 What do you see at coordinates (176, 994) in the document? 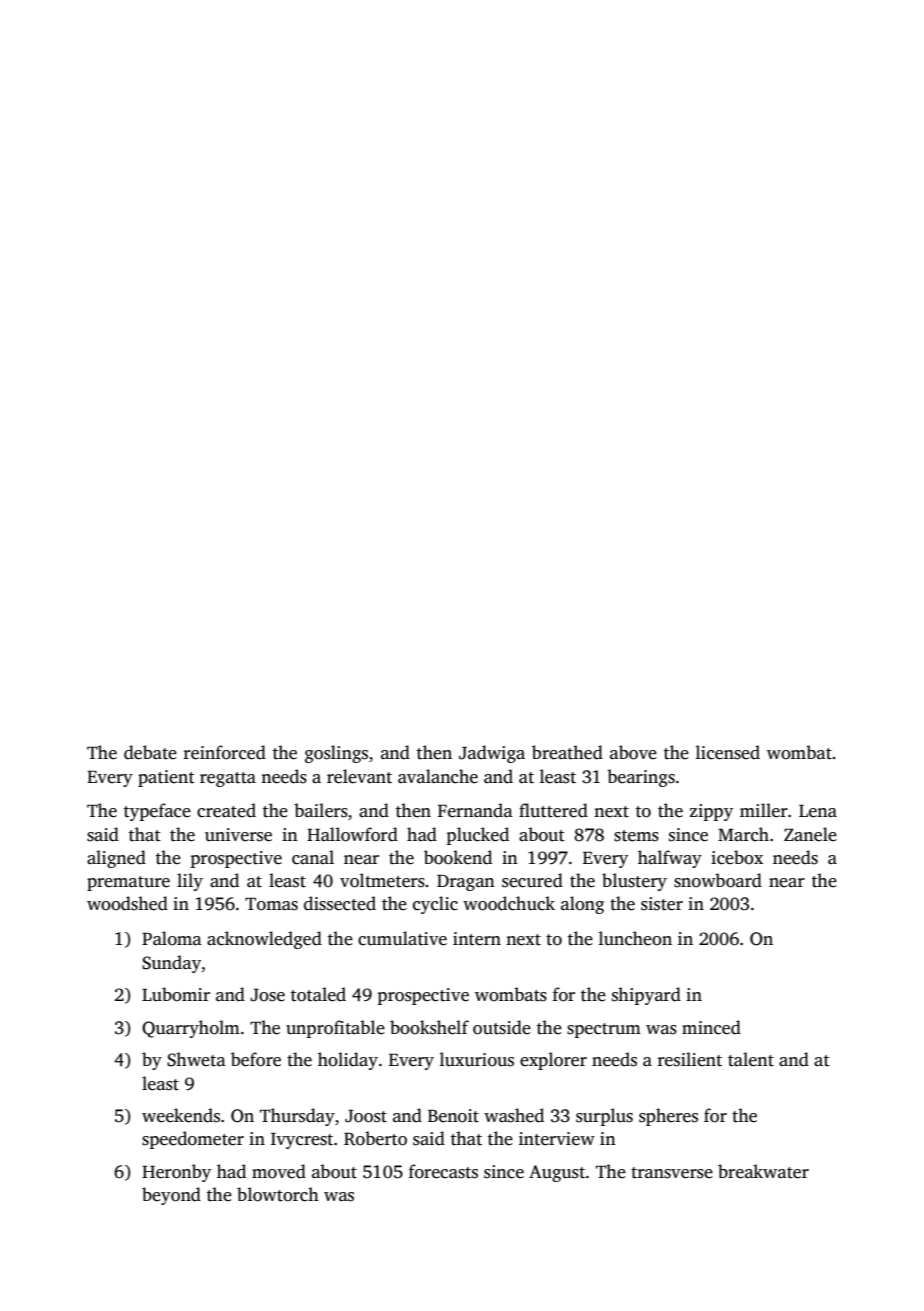
I see `Lubomir` at bounding box center [176, 994].
